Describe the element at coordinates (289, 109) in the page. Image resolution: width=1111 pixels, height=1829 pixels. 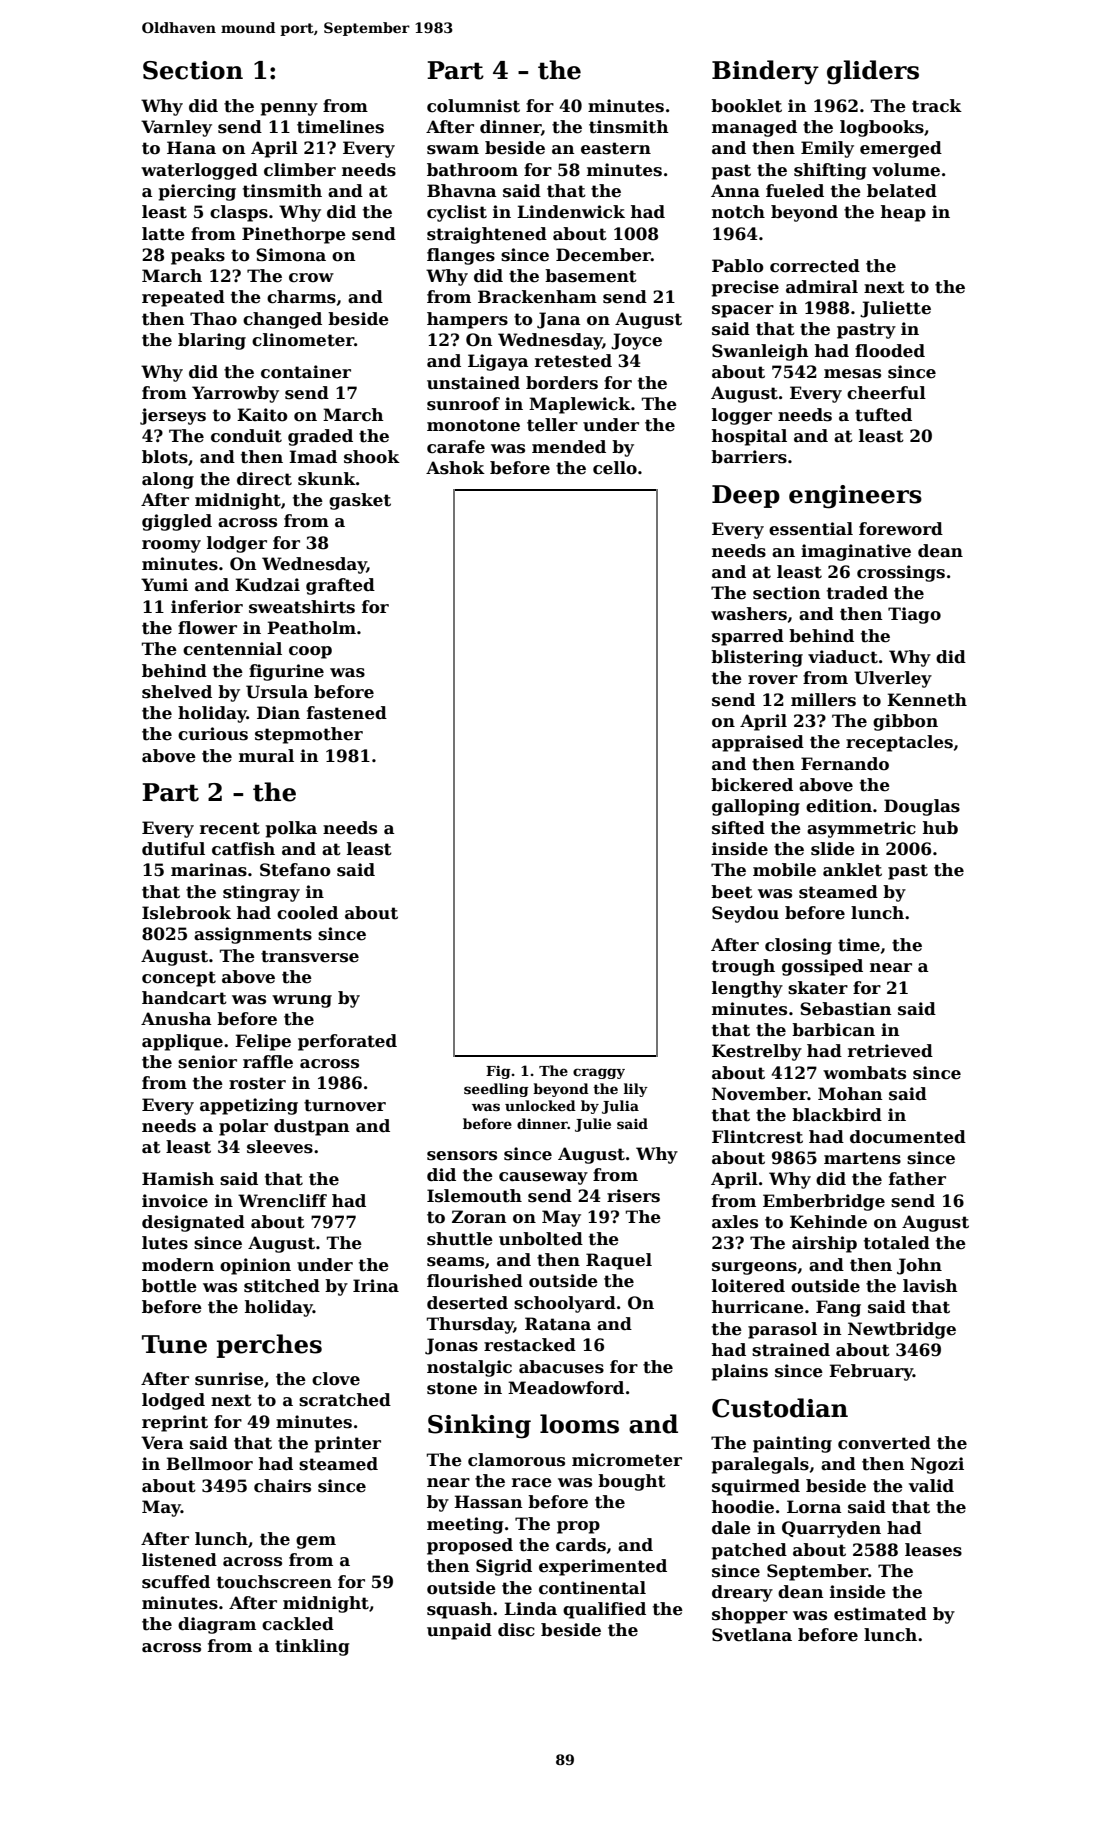
I see `penny` at that location.
